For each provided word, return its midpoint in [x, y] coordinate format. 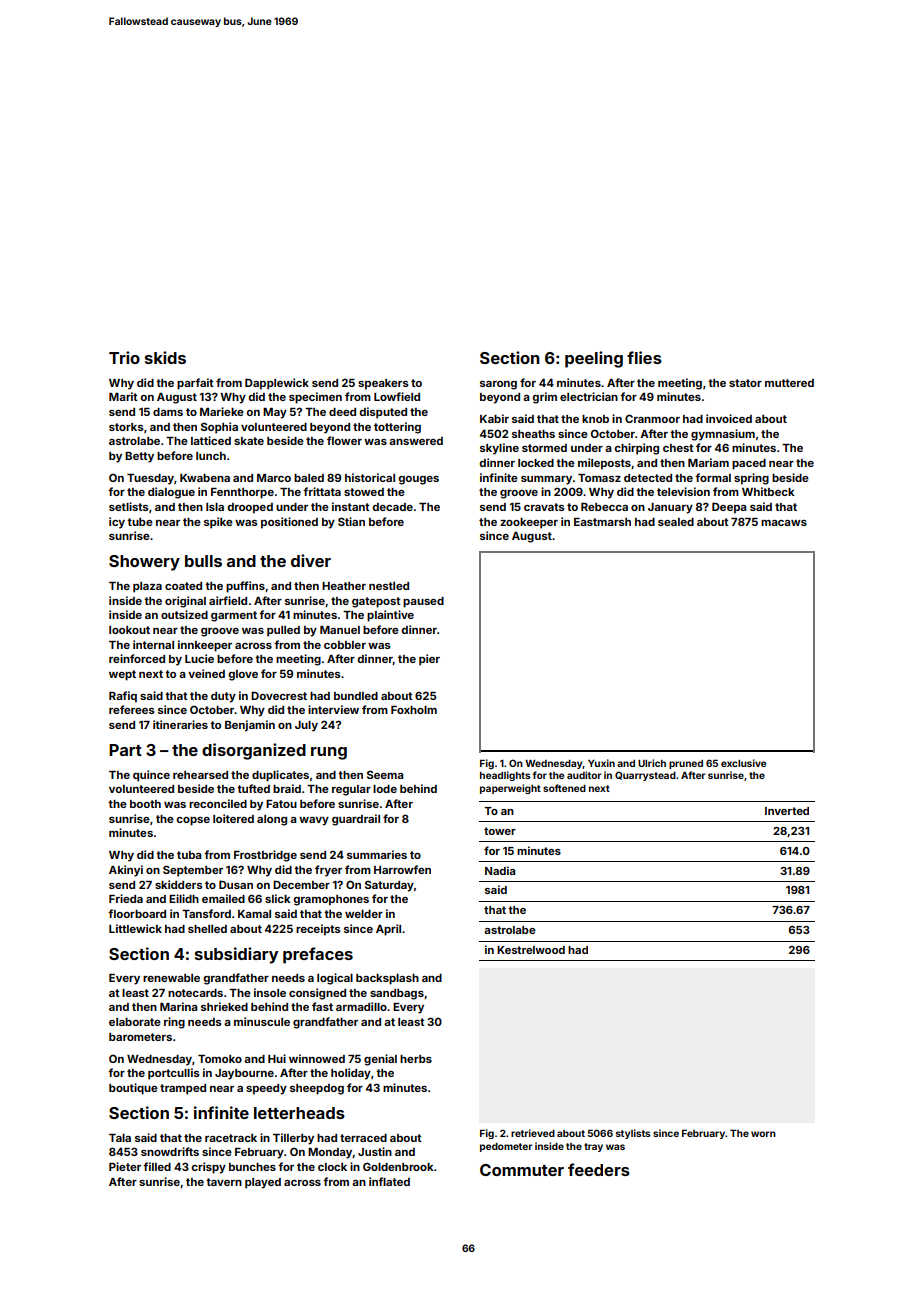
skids [165, 357]
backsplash [387, 979]
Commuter [522, 1170]
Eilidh [184, 898]
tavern [224, 1182]
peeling [594, 359]
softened [564, 788]
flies [644, 357]
